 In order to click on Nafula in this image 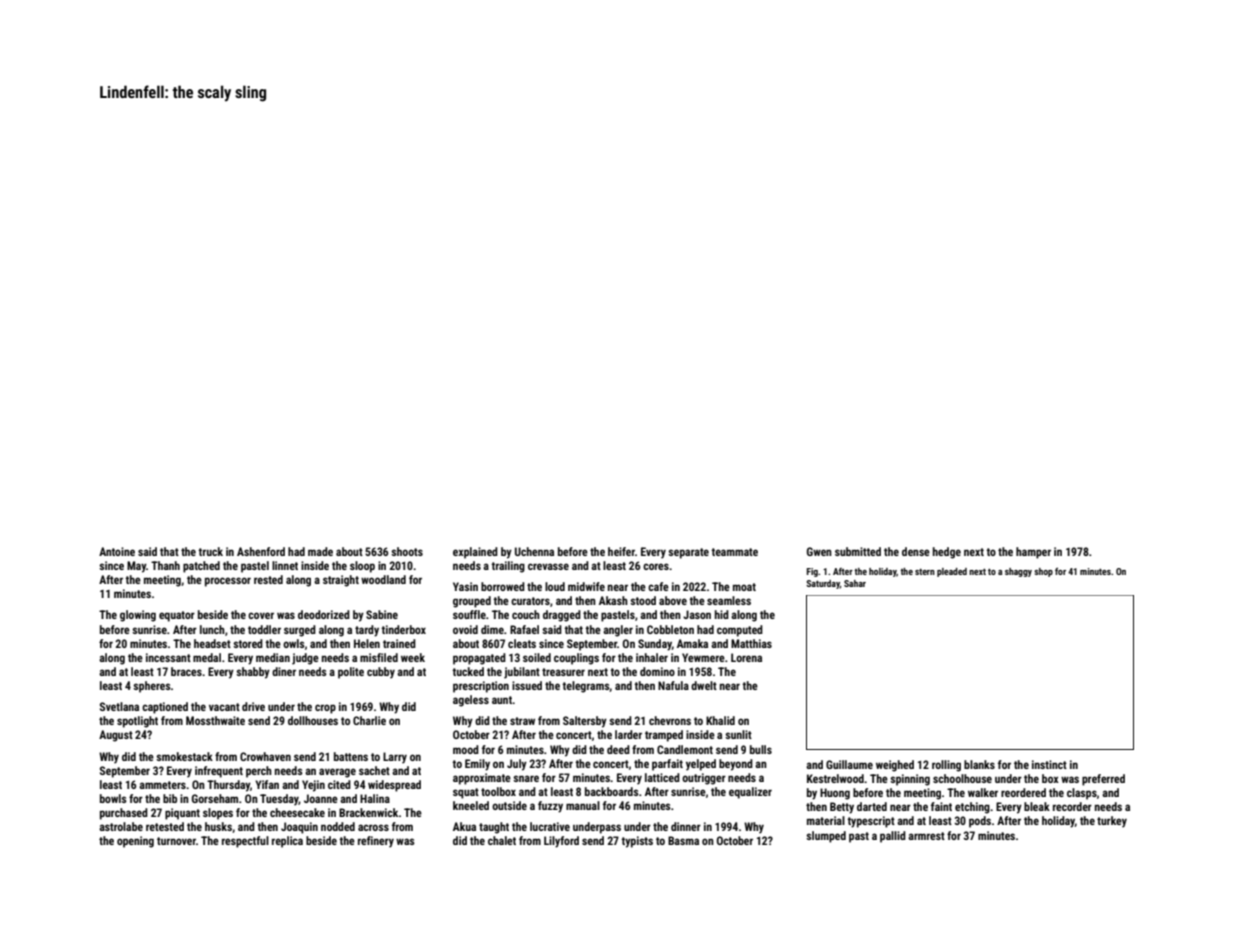, I will do `click(673, 685)`.
